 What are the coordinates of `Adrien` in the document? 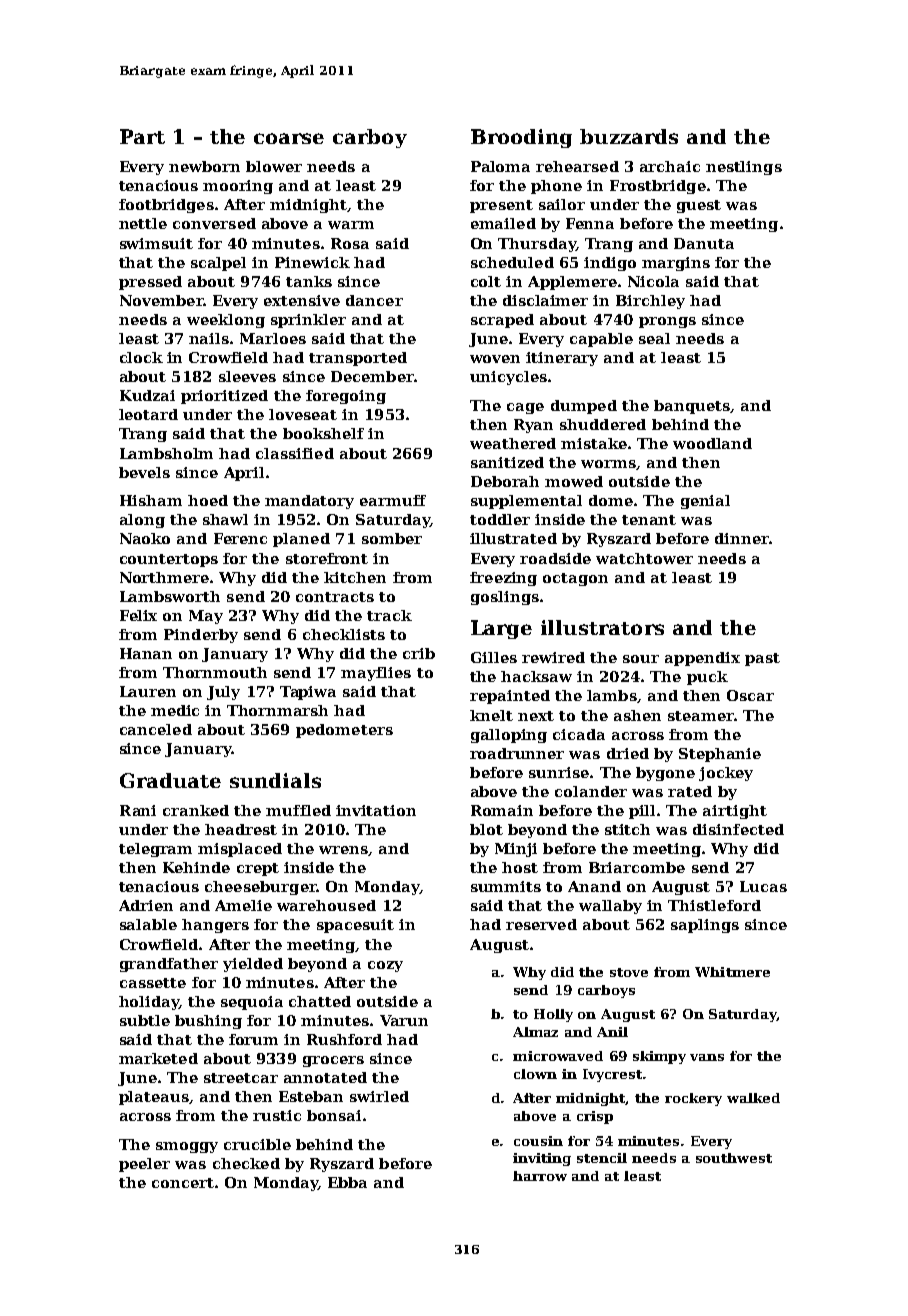 It's located at (146, 905).
